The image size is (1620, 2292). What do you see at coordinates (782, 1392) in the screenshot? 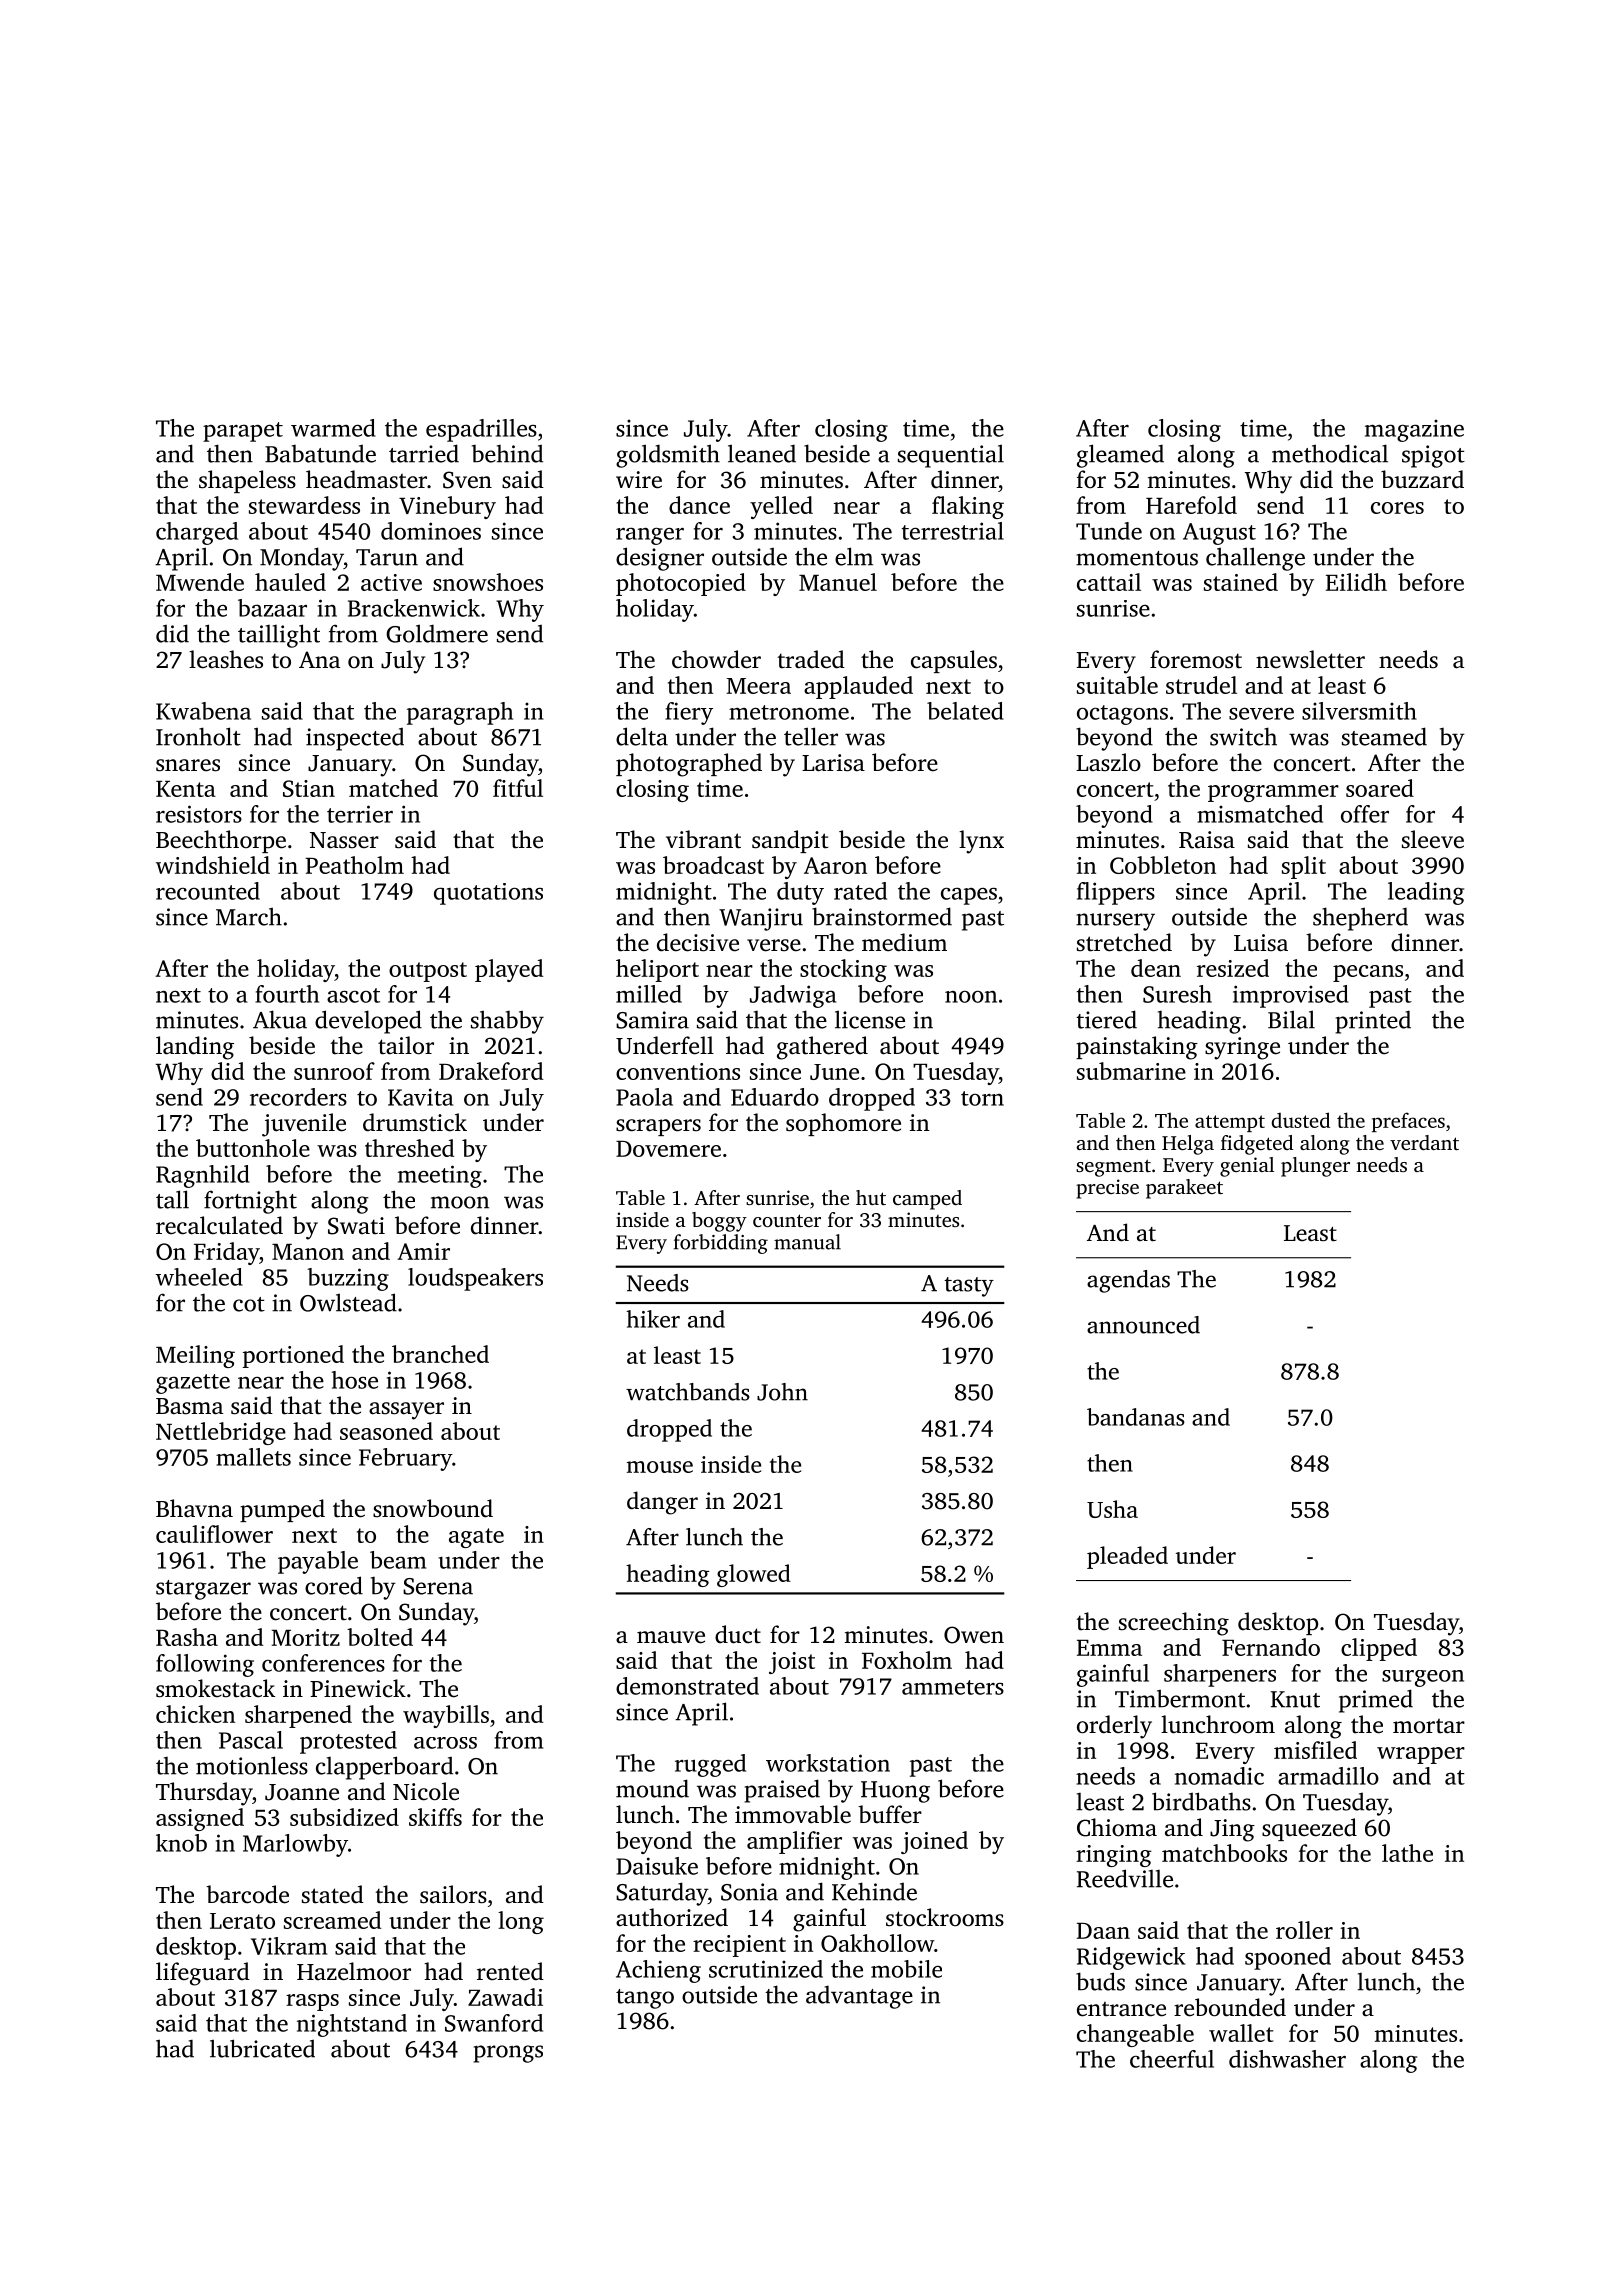
I see `John` at bounding box center [782, 1392].
